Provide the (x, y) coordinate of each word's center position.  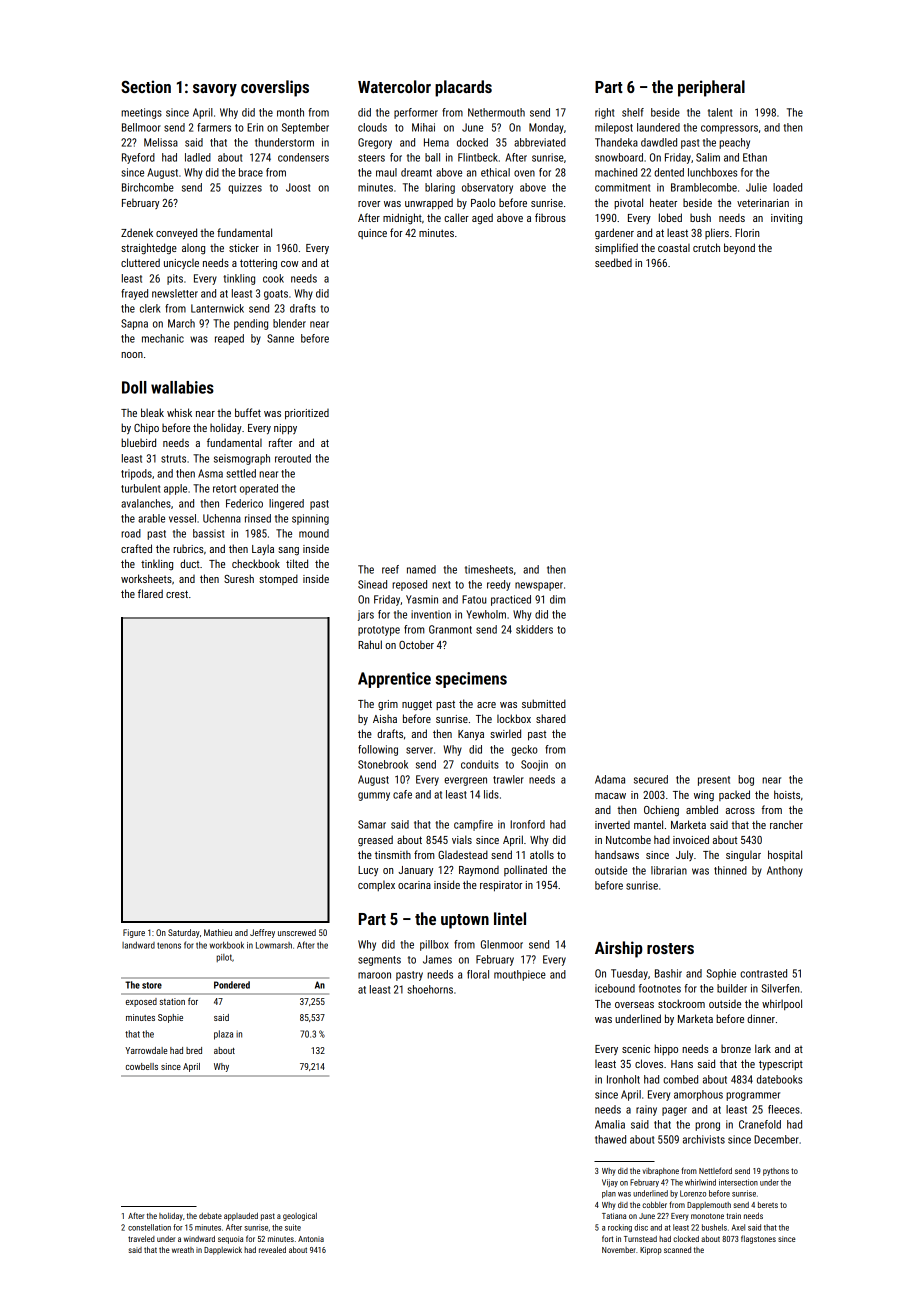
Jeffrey (262, 933)
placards (463, 88)
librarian (669, 870)
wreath (183, 1250)
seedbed (613, 262)
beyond (739, 248)
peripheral (711, 88)
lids (491, 794)
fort (607, 1238)
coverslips (275, 88)
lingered (286, 504)
